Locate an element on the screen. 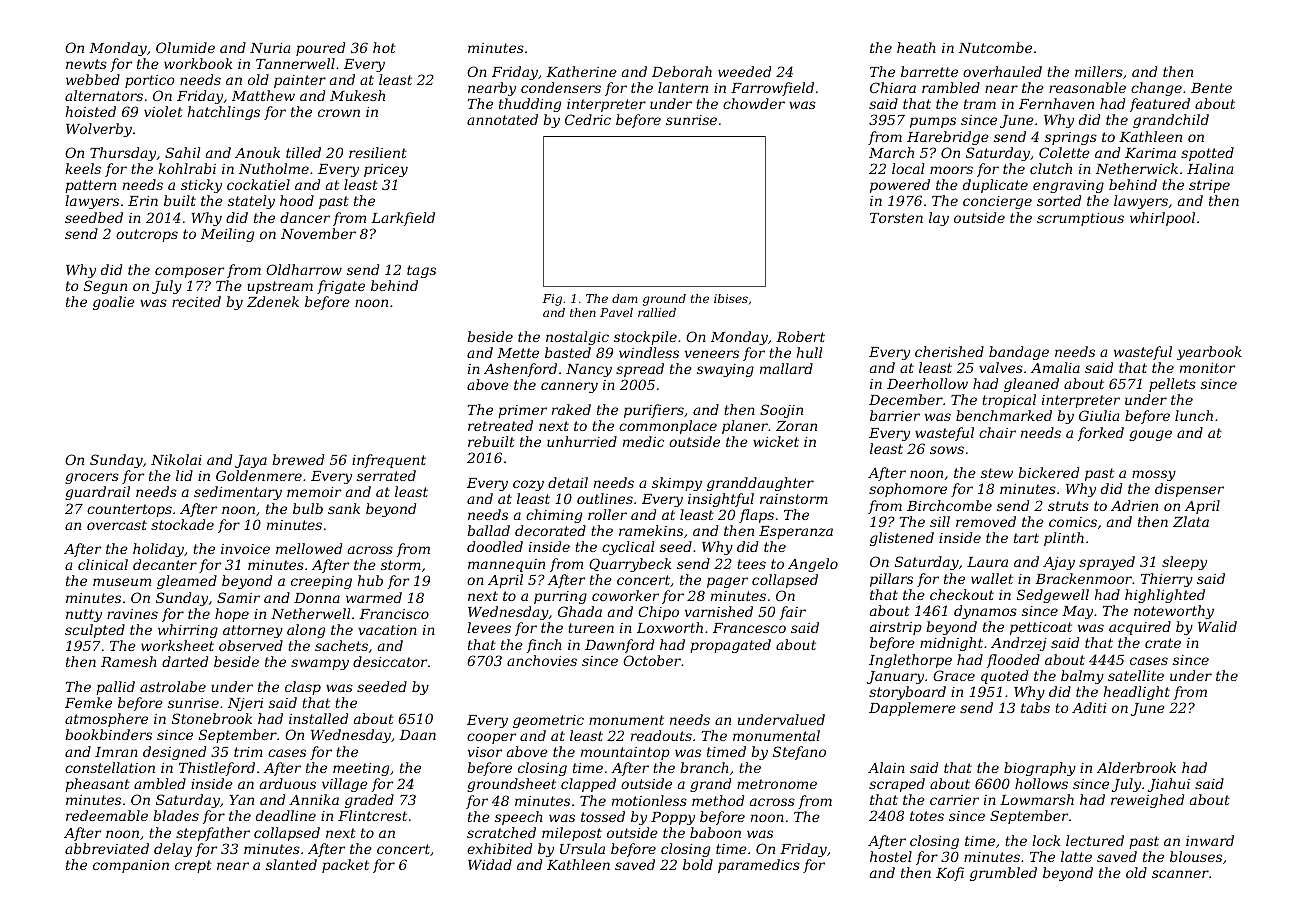  Deborah is located at coordinates (682, 71).
